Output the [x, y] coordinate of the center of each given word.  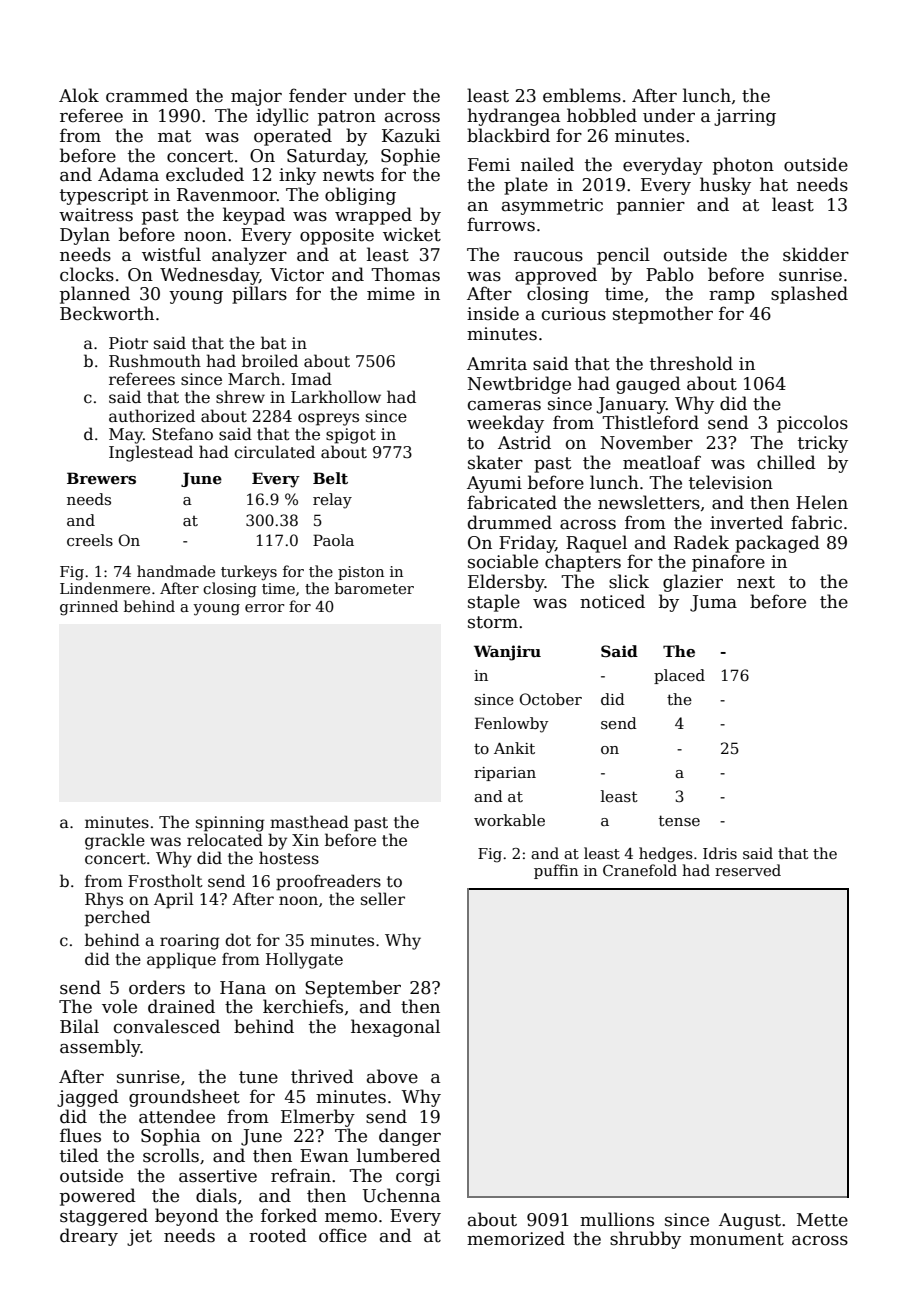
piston [361, 573]
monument [737, 1239]
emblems [582, 95]
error [265, 608]
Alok [79, 95]
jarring [745, 117]
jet [139, 1237]
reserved [748, 870]
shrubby [645, 1240]
